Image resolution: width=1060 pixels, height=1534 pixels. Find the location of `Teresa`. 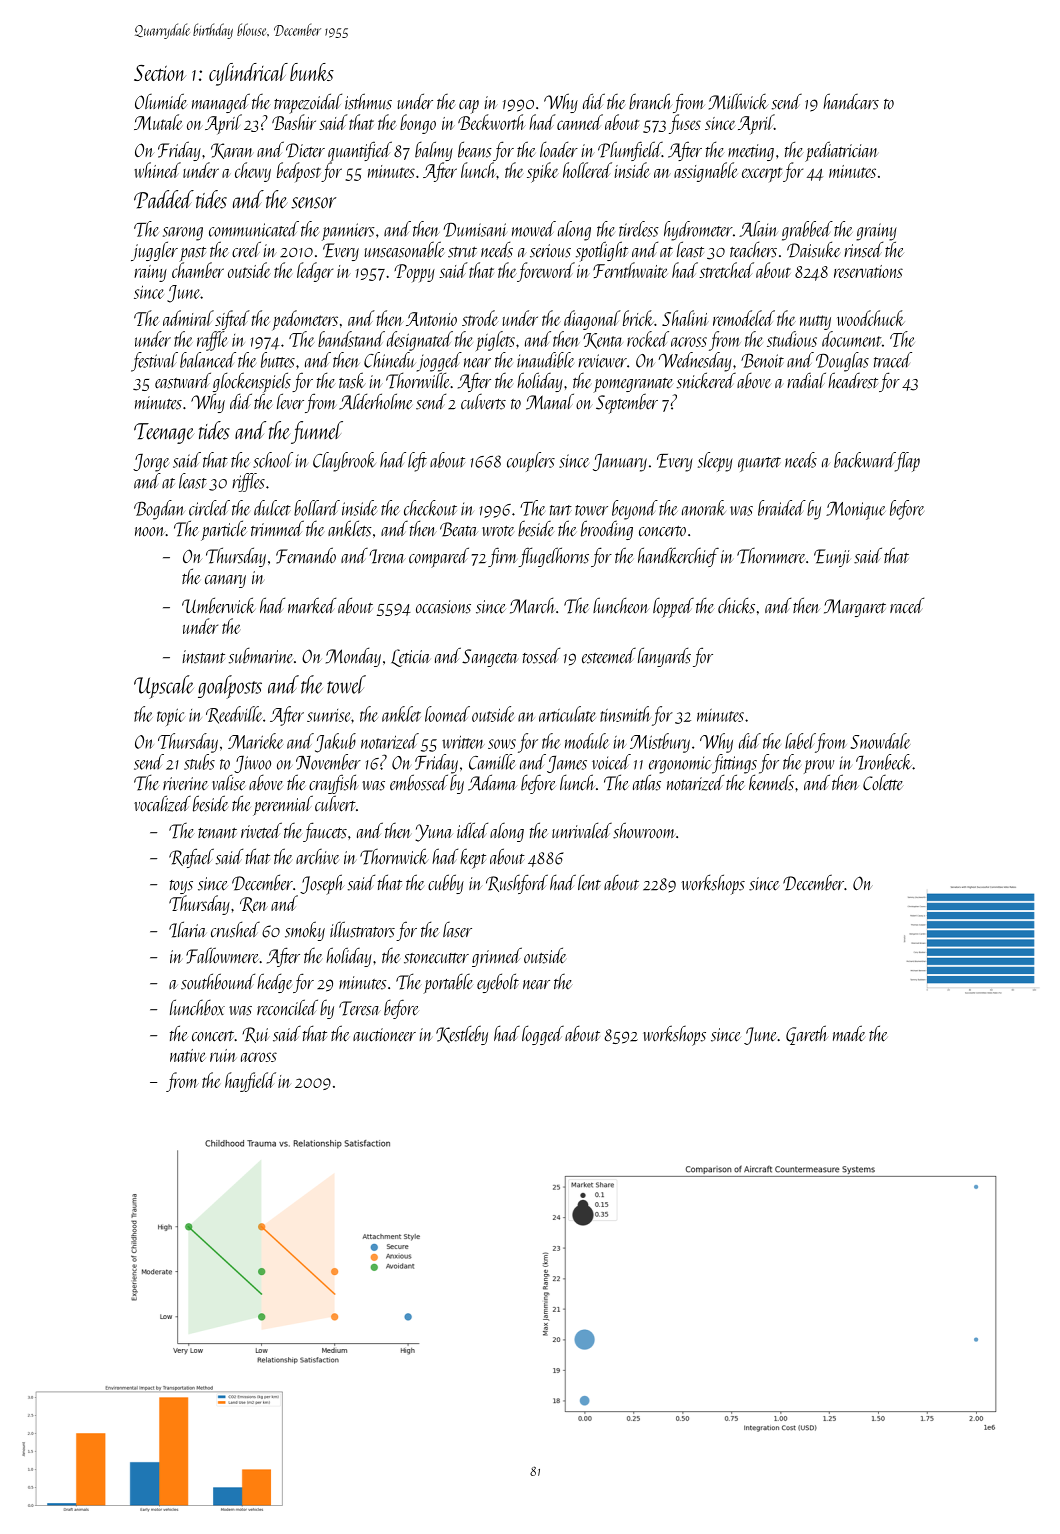

Teresa is located at coordinates (360, 1008).
